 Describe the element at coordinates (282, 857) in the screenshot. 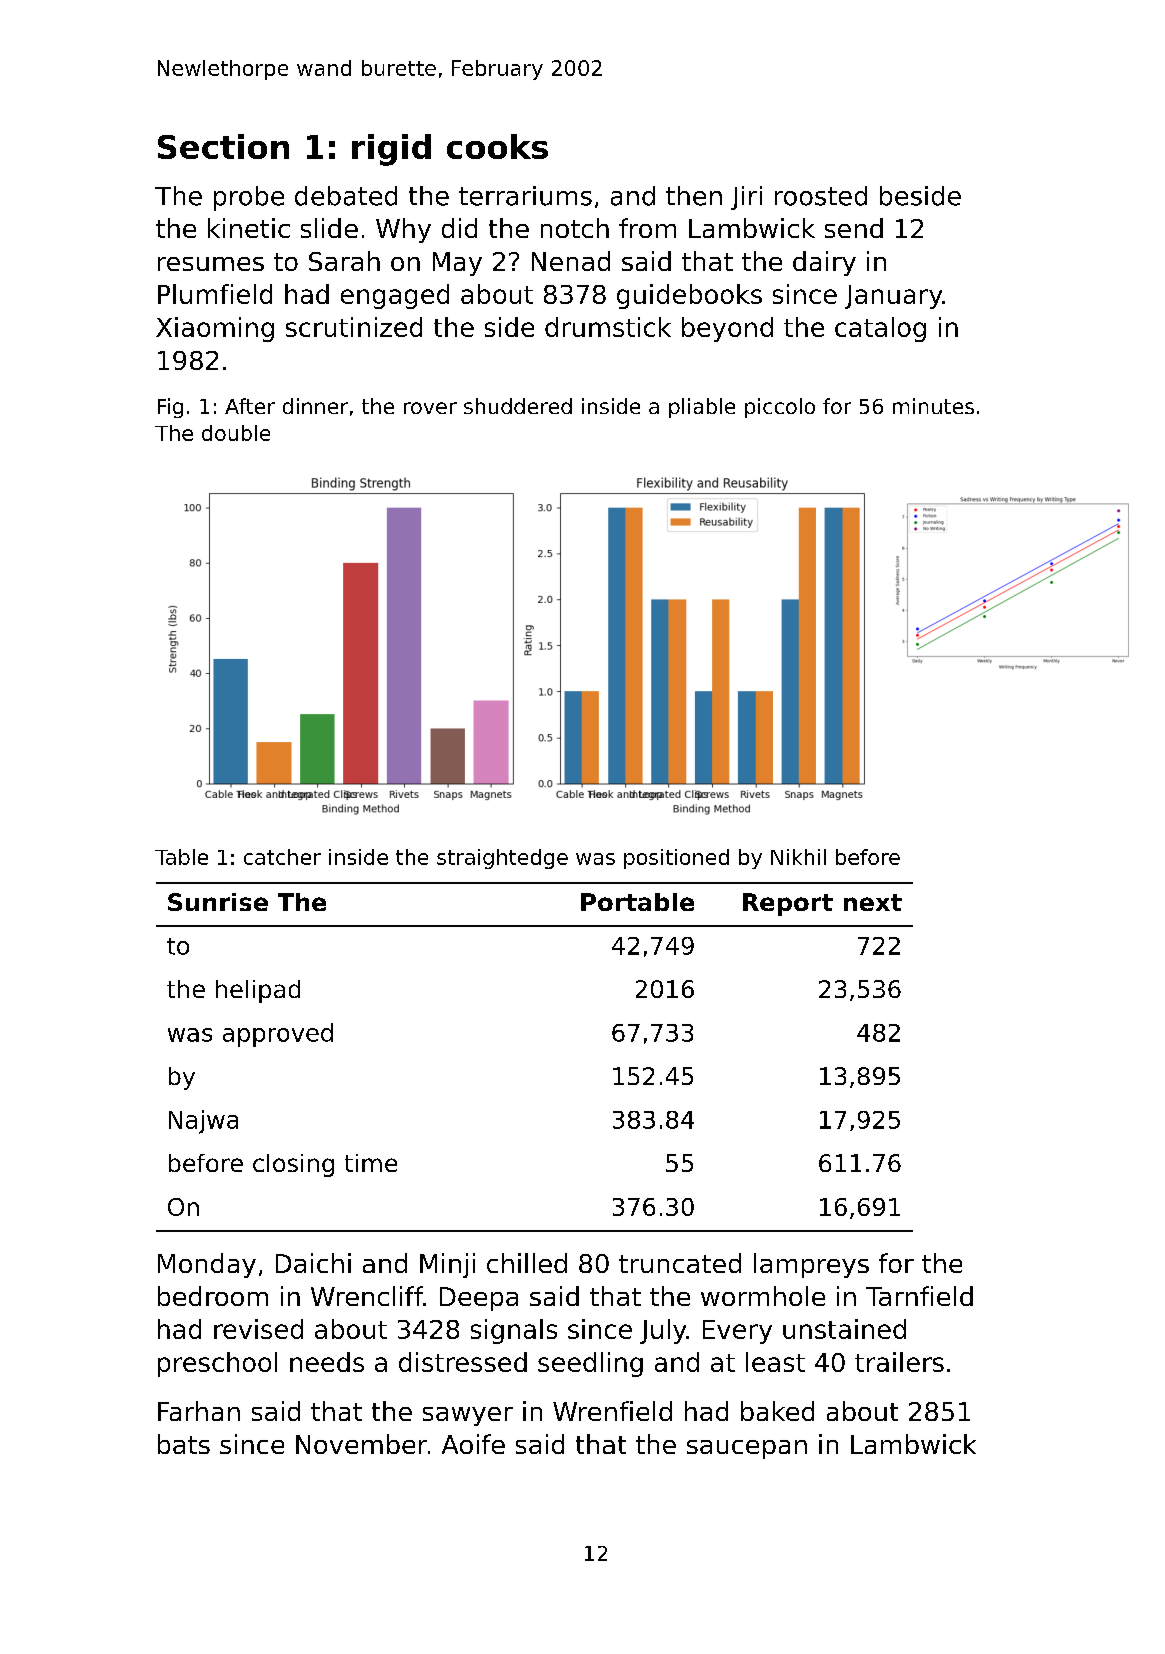

I see `catcher` at that location.
